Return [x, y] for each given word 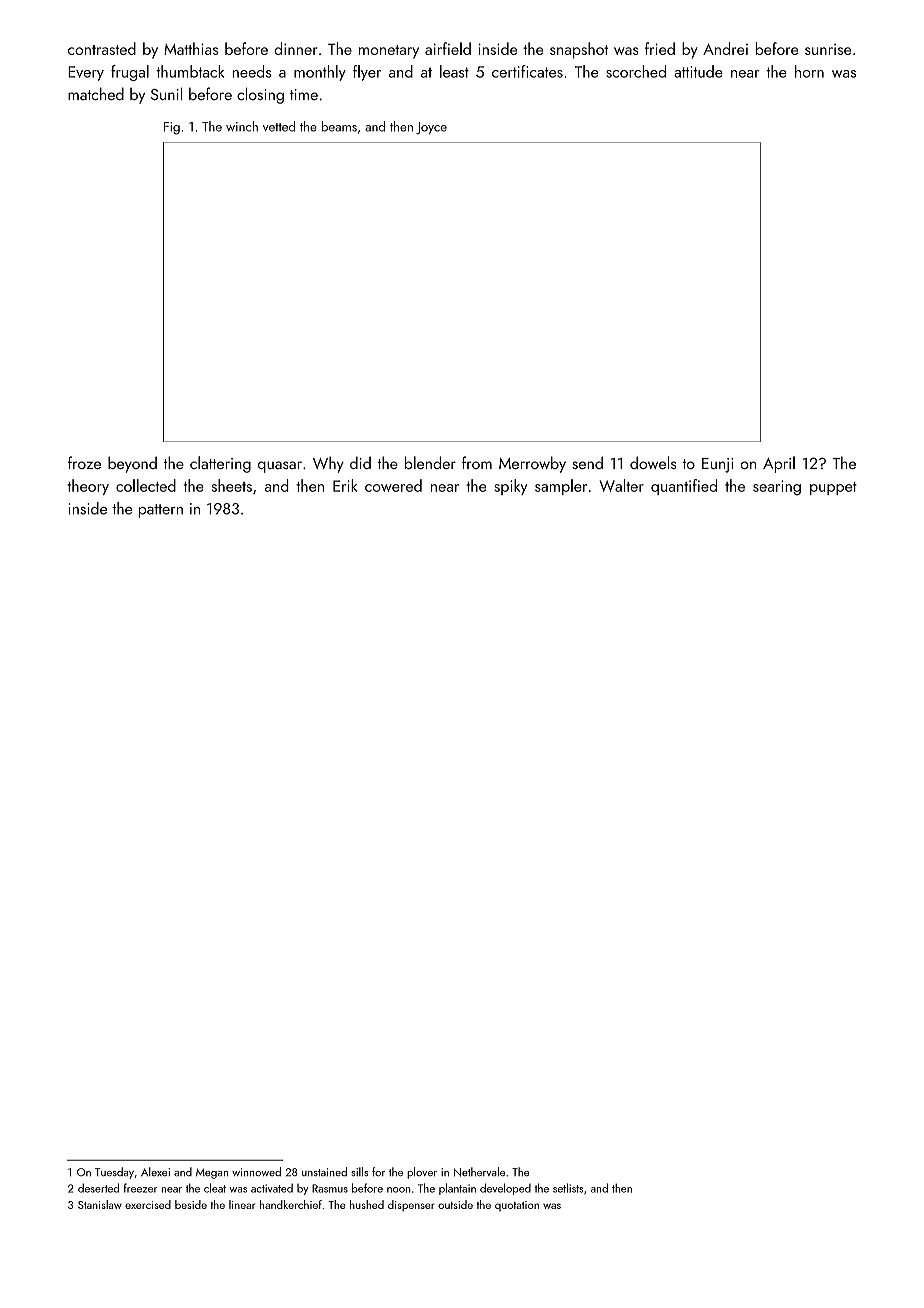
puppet [833, 488]
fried [660, 48]
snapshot [579, 50]
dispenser [411, 1205]
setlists [568, 1188]
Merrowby [532, 464]
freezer [140, 1188]
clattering [220, 464]
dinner [295, 48]
